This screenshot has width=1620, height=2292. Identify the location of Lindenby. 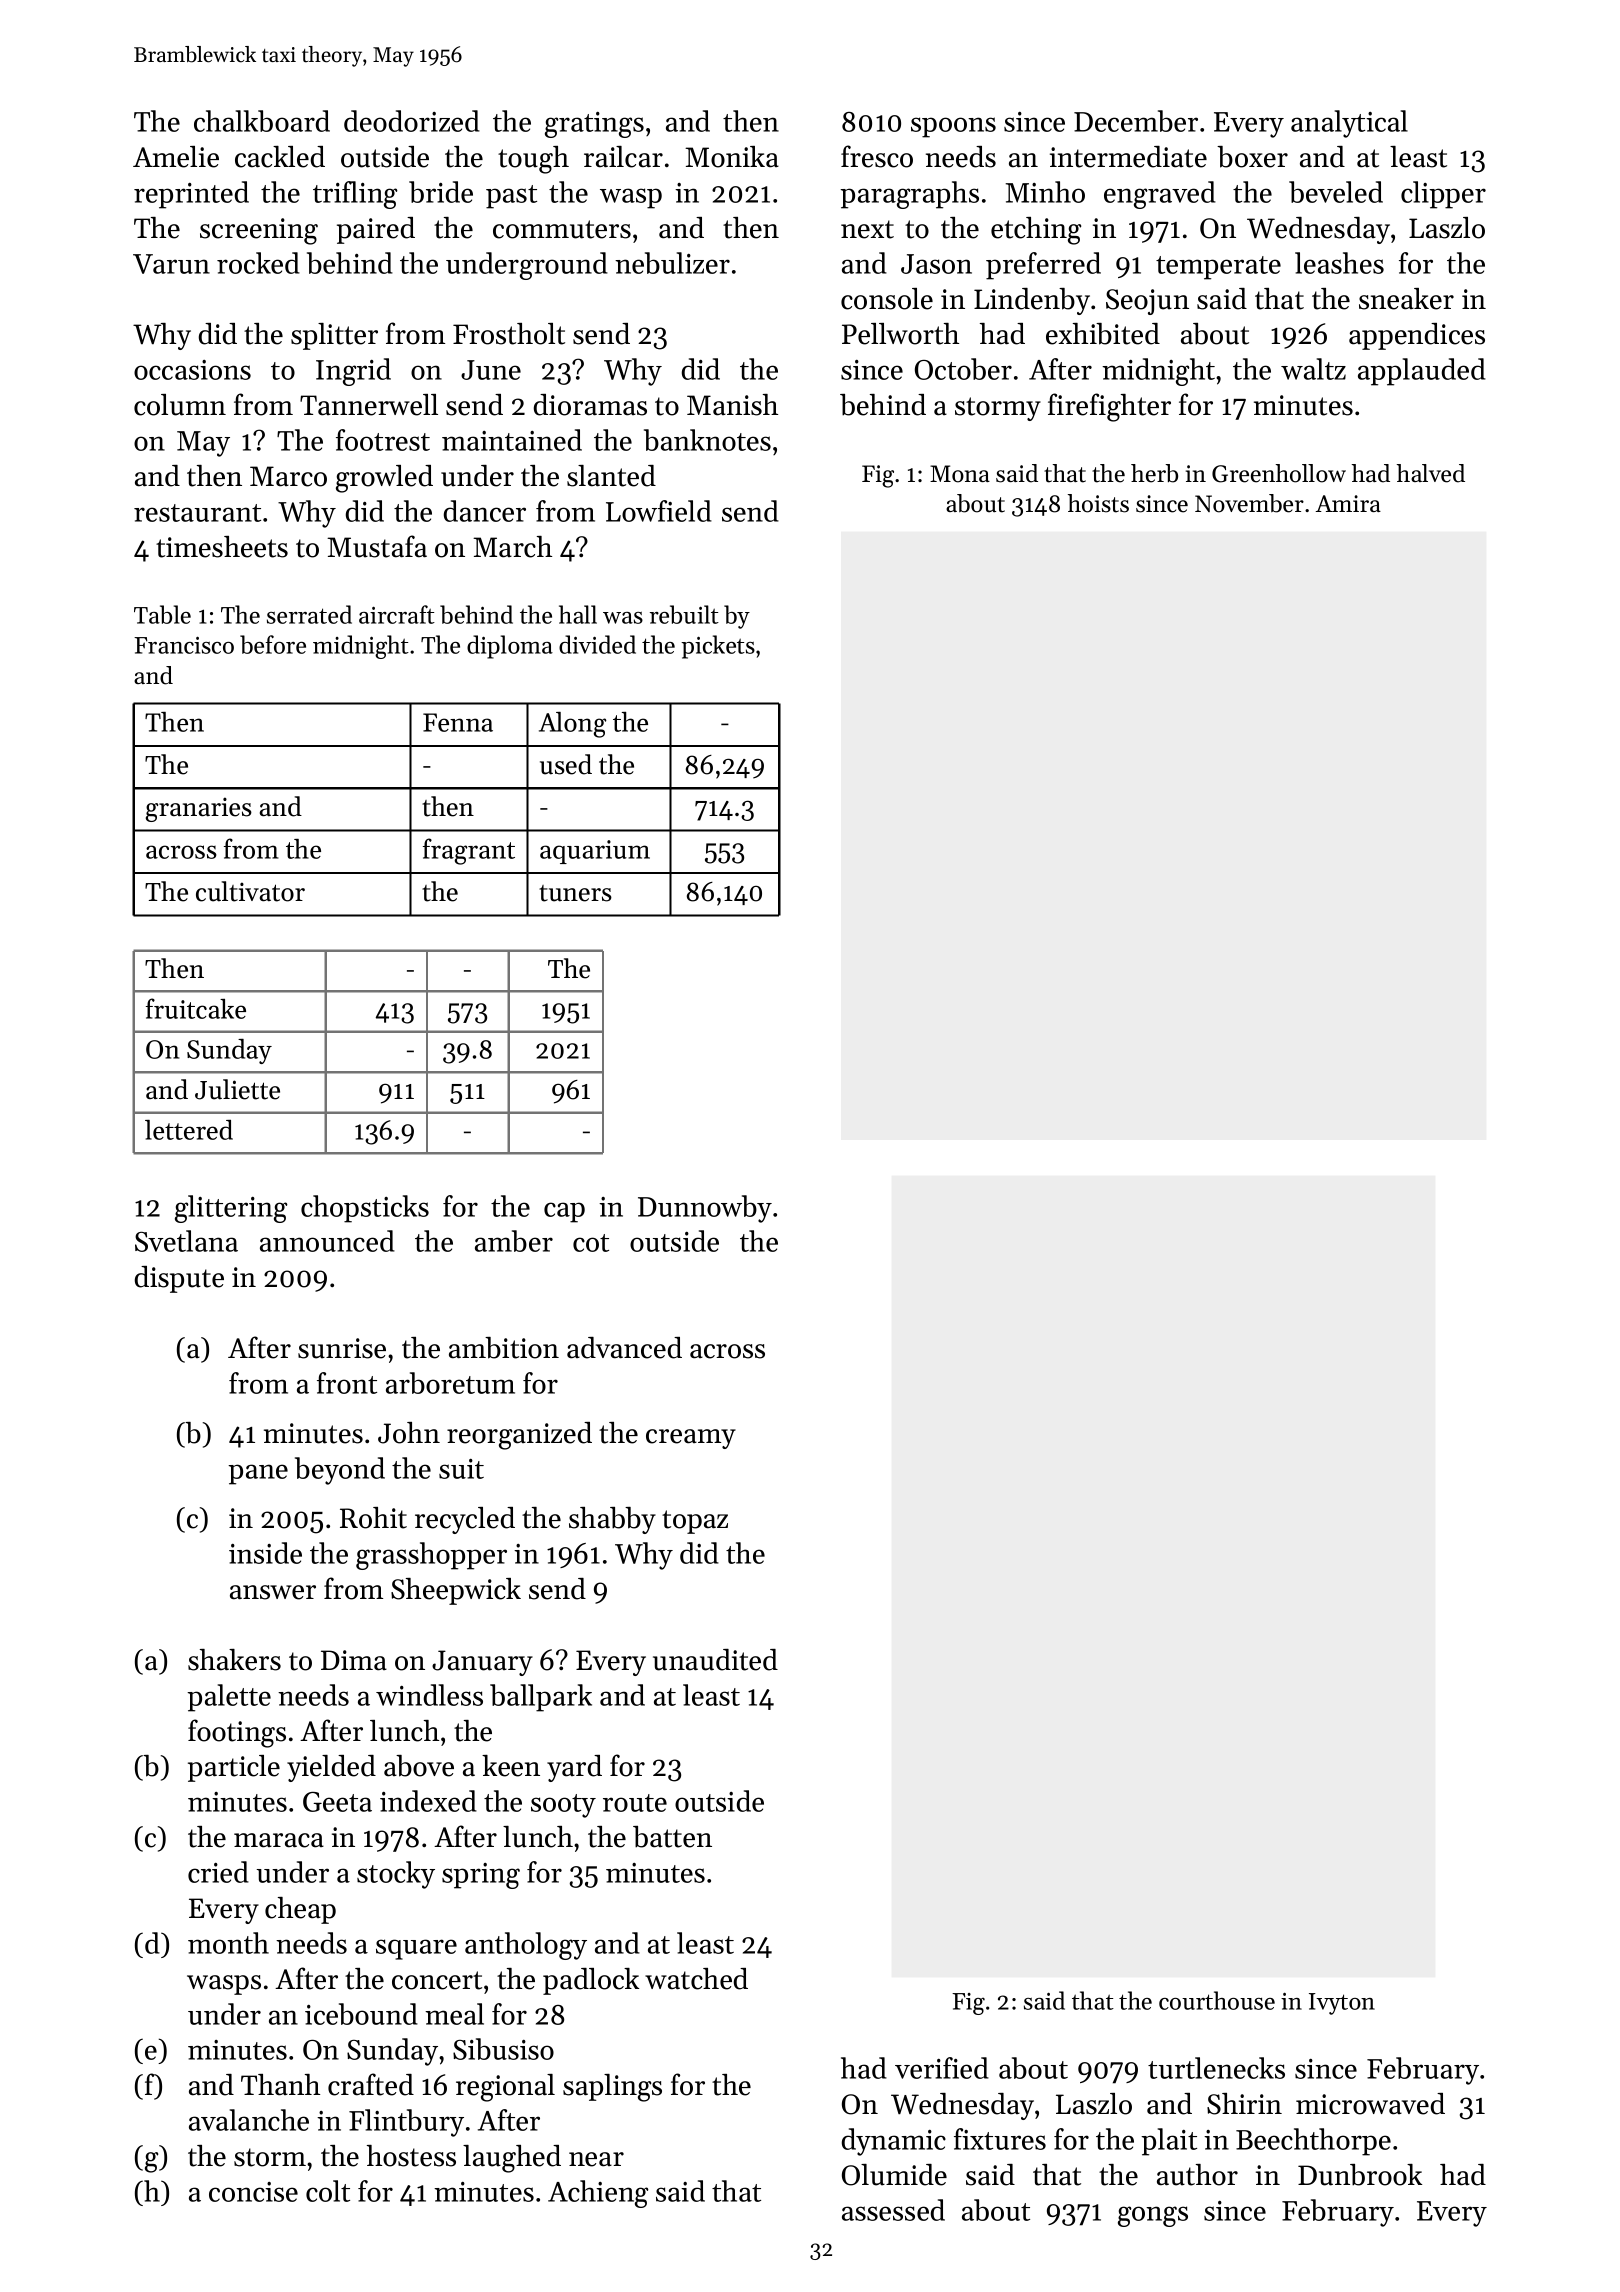
(1032, 301).
